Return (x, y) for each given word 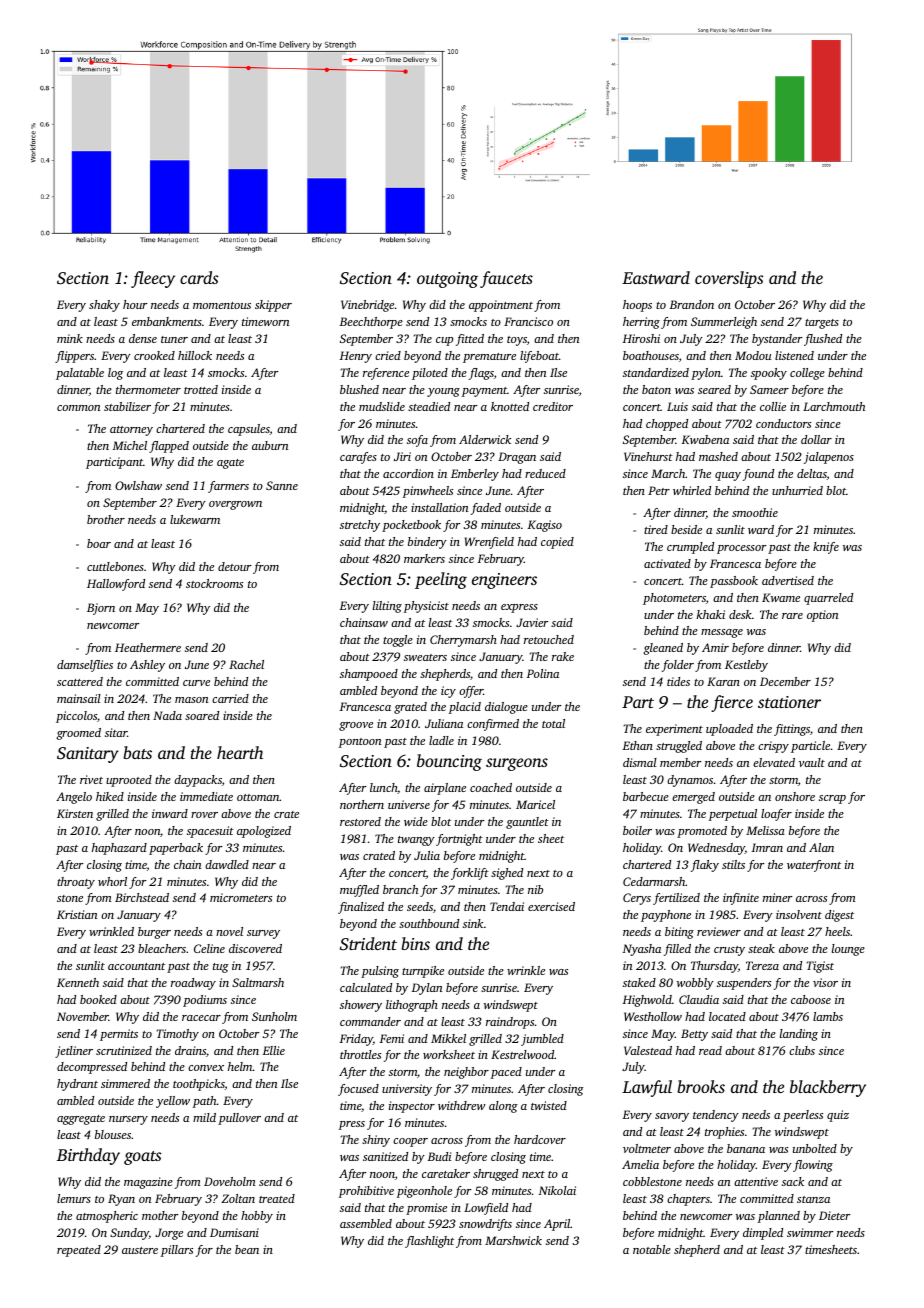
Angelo (74, 798)
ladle (441, 740)
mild (204, 1117)
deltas (812, 474)
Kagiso (545, 526)
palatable (80, 374)
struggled (679, 747)
